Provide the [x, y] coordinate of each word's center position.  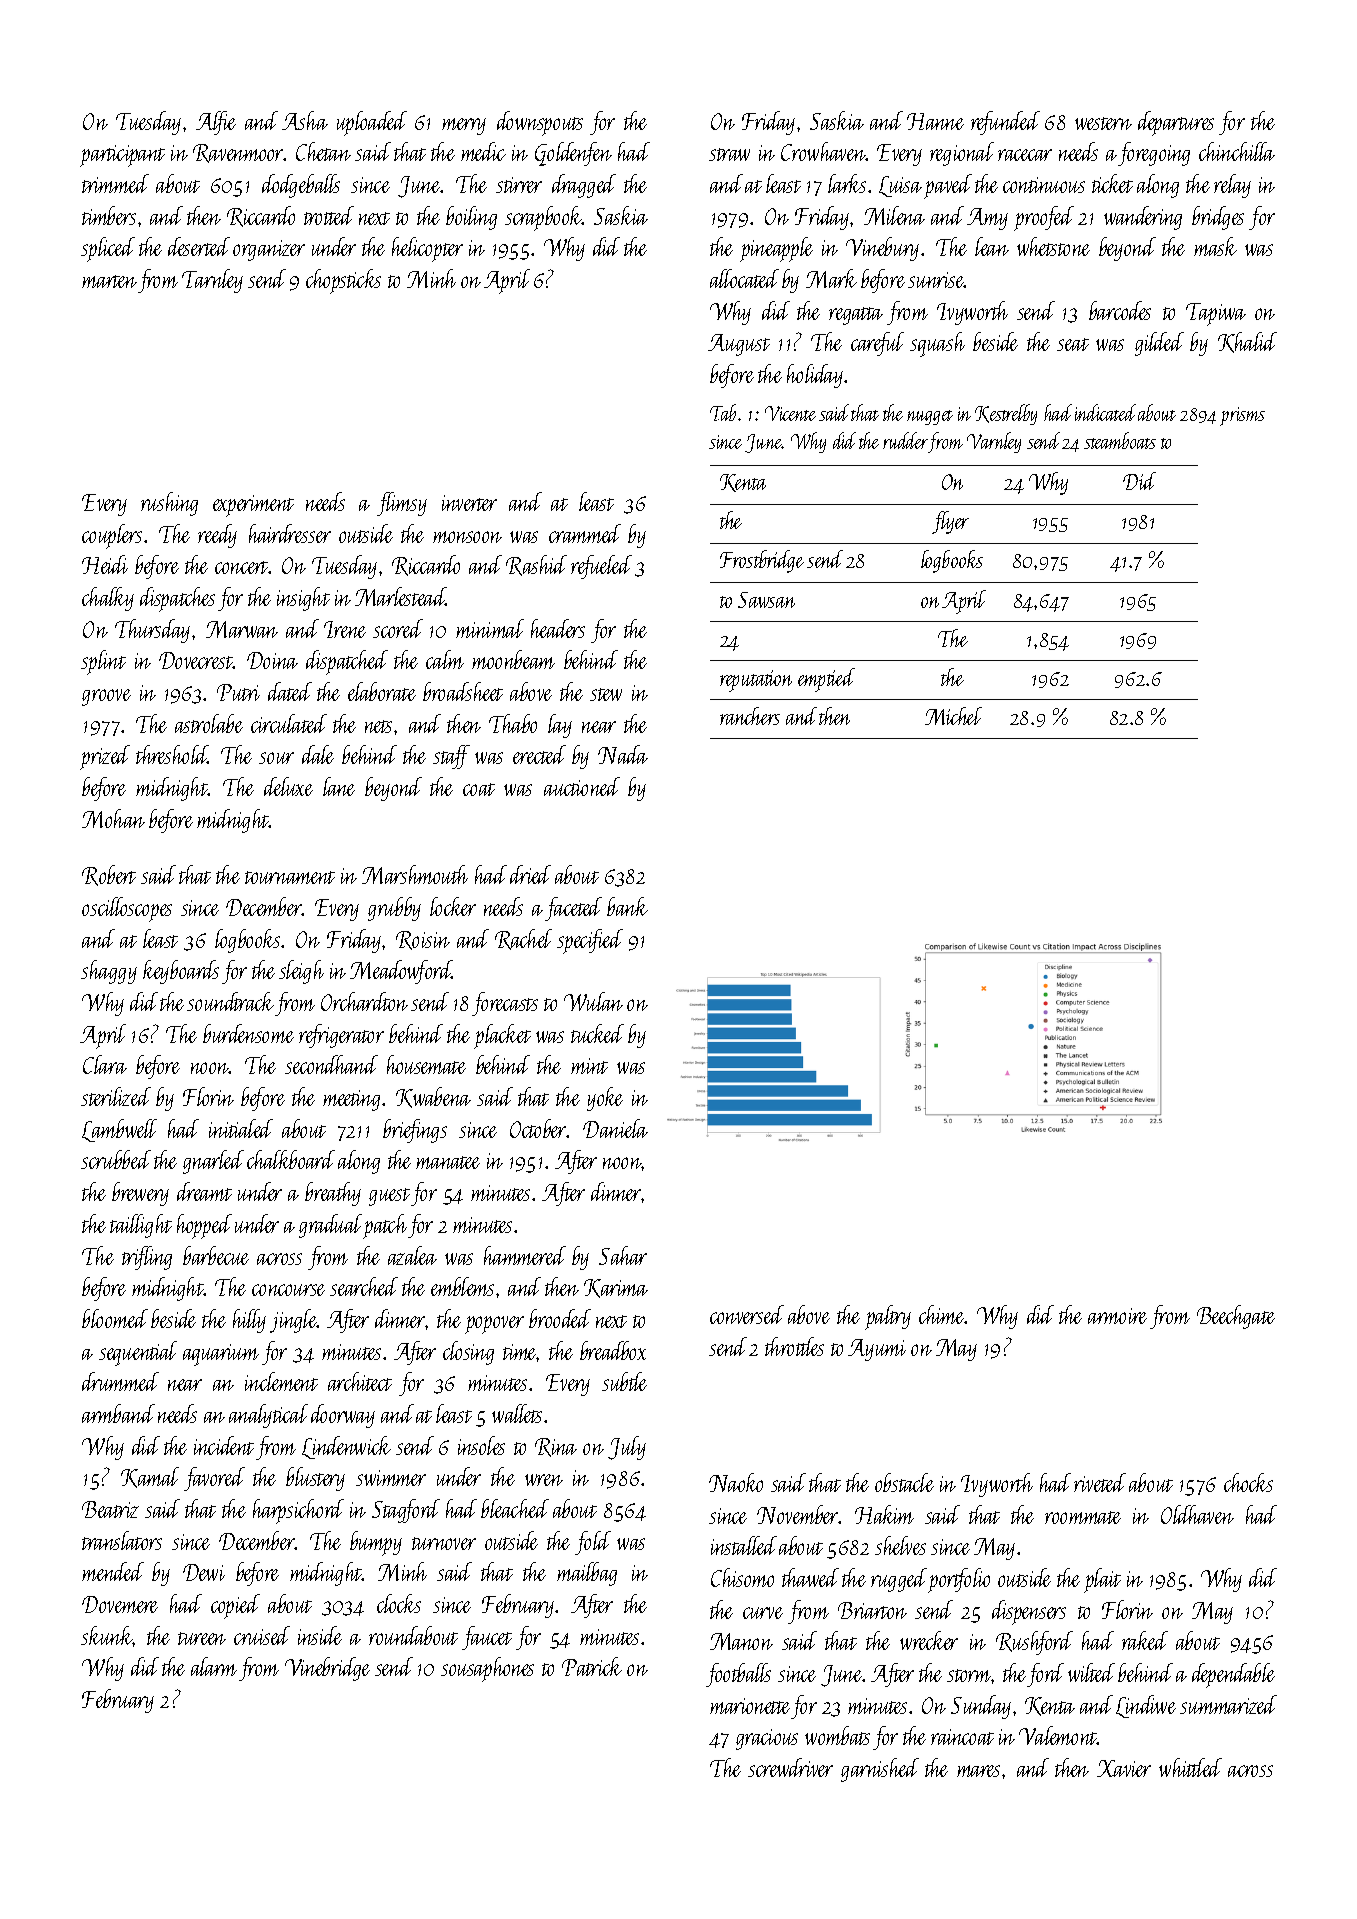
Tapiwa [1216, 314]
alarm [214, 1666]
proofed [1044, 218]
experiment [253, 506]
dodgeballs [301, 186]
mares [978, 1771]
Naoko [736, 1482]
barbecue [216, 1255]
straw [729, 154]
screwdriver [790, 1767]
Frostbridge [762, 561]
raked [1145, 1640]
